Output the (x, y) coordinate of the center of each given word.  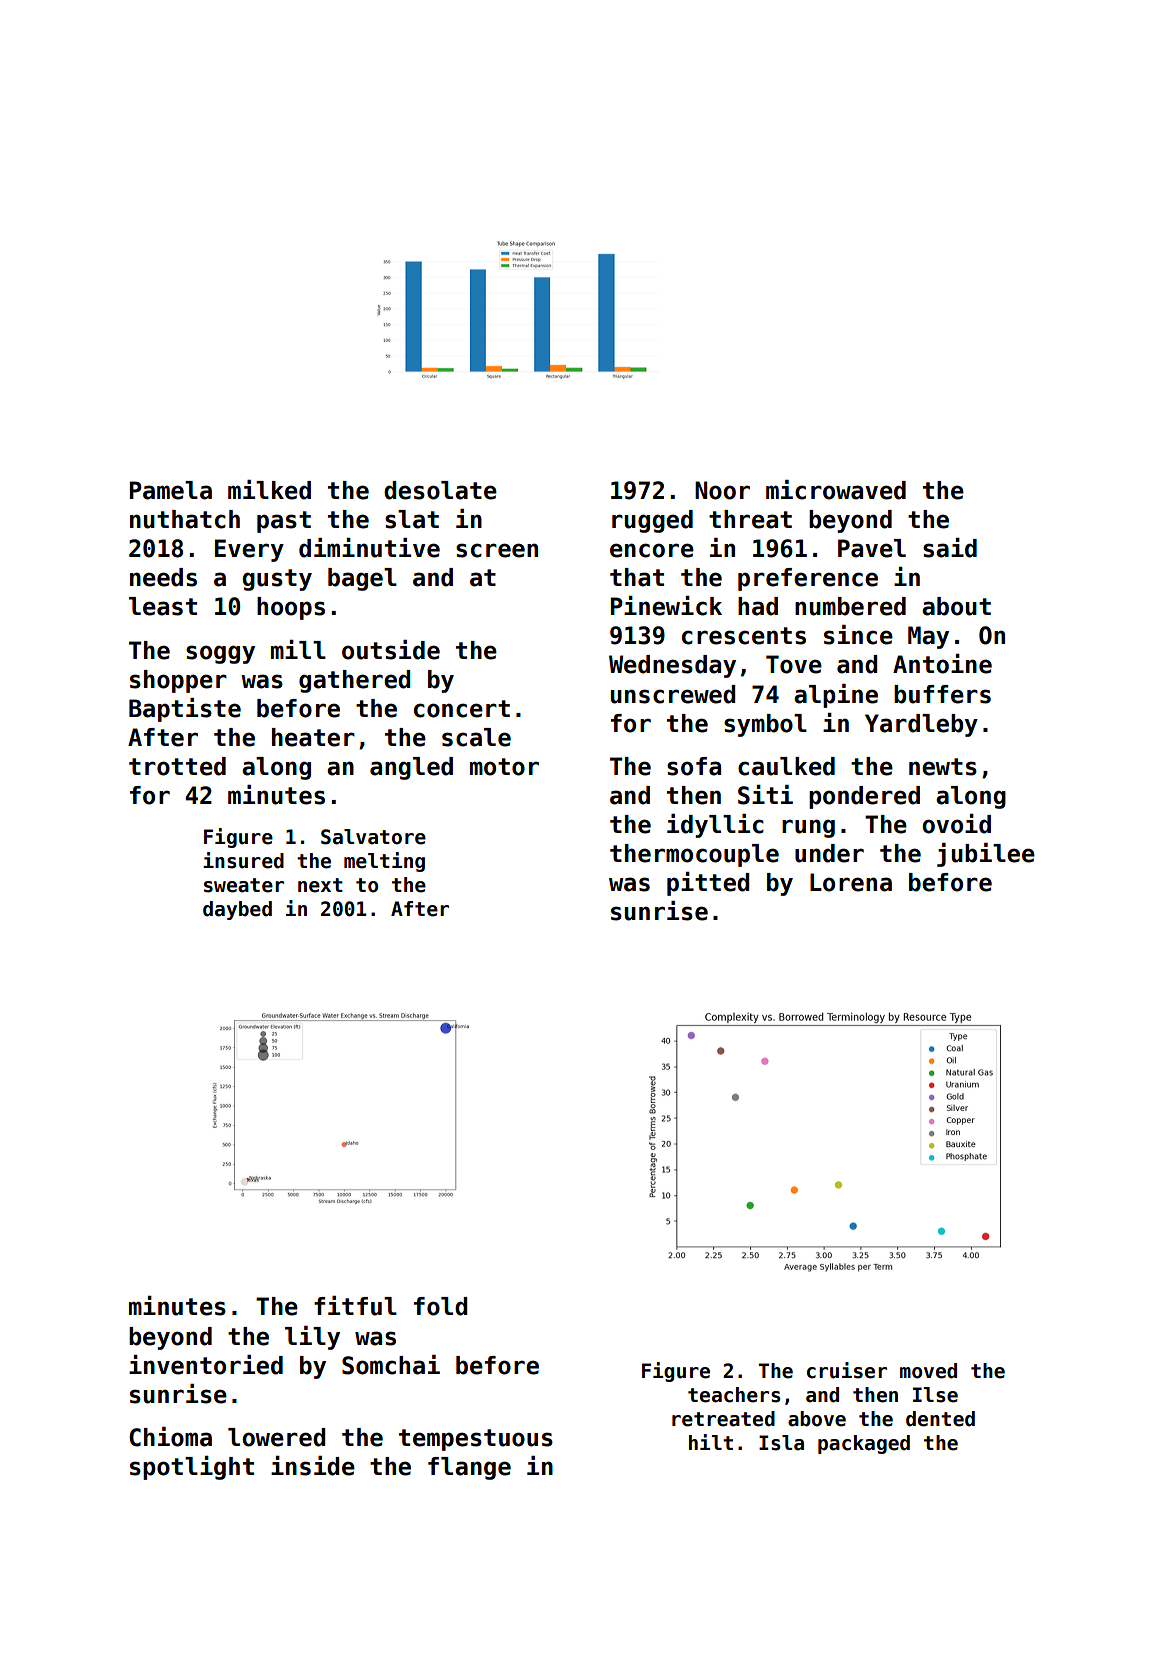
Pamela (171, 490)
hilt (711, 1442)
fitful (355, 1306)
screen (497, 550)
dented (940, 1419)
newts (943, 767)
